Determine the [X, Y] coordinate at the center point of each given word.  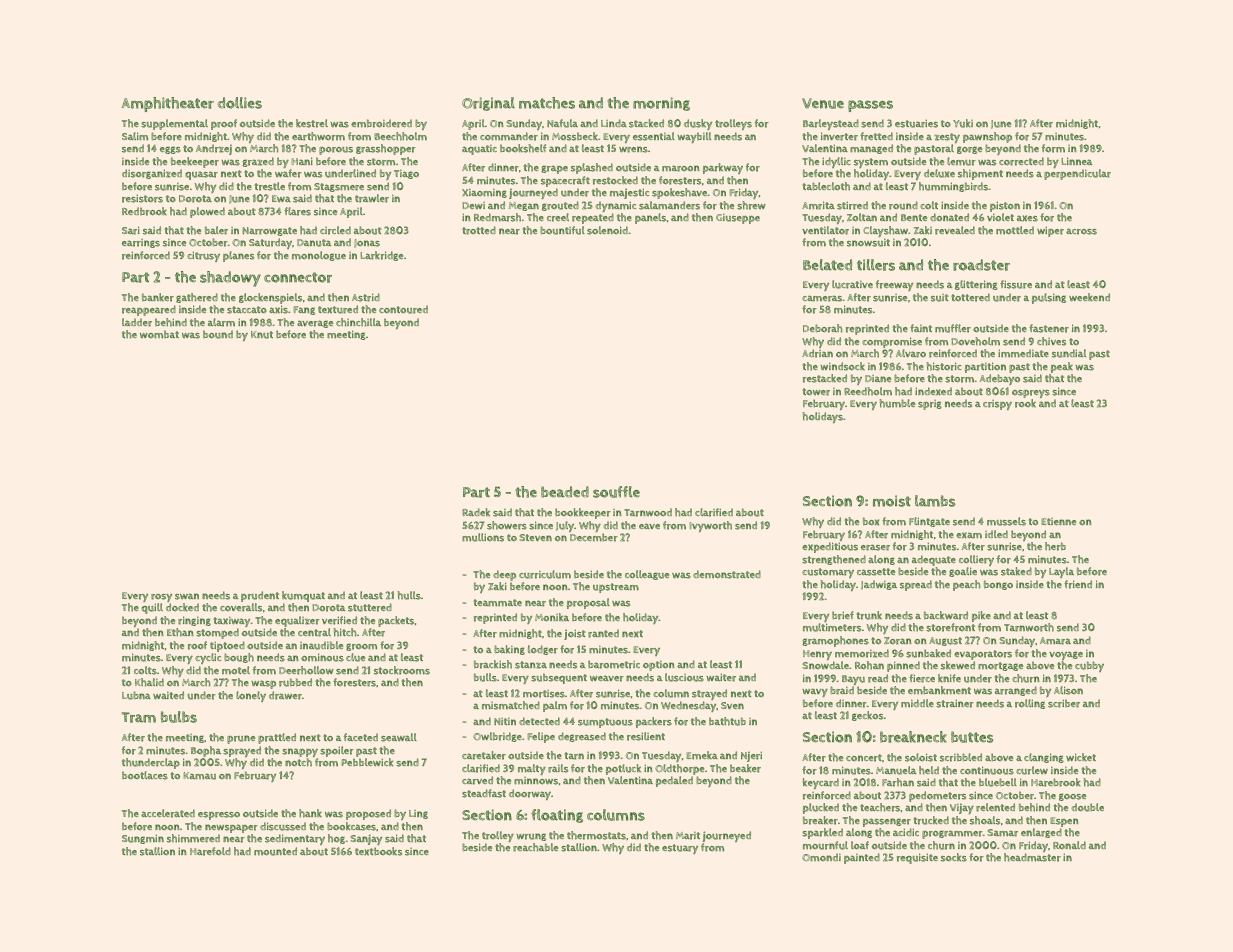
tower [816, 392]
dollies [239, 103]
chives [1051, 341]
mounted [275, 851]
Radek [476, 512]
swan [187, 596]
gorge [969, 150]
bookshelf [523, 148]
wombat [159, 334]
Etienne [1058, 521]
